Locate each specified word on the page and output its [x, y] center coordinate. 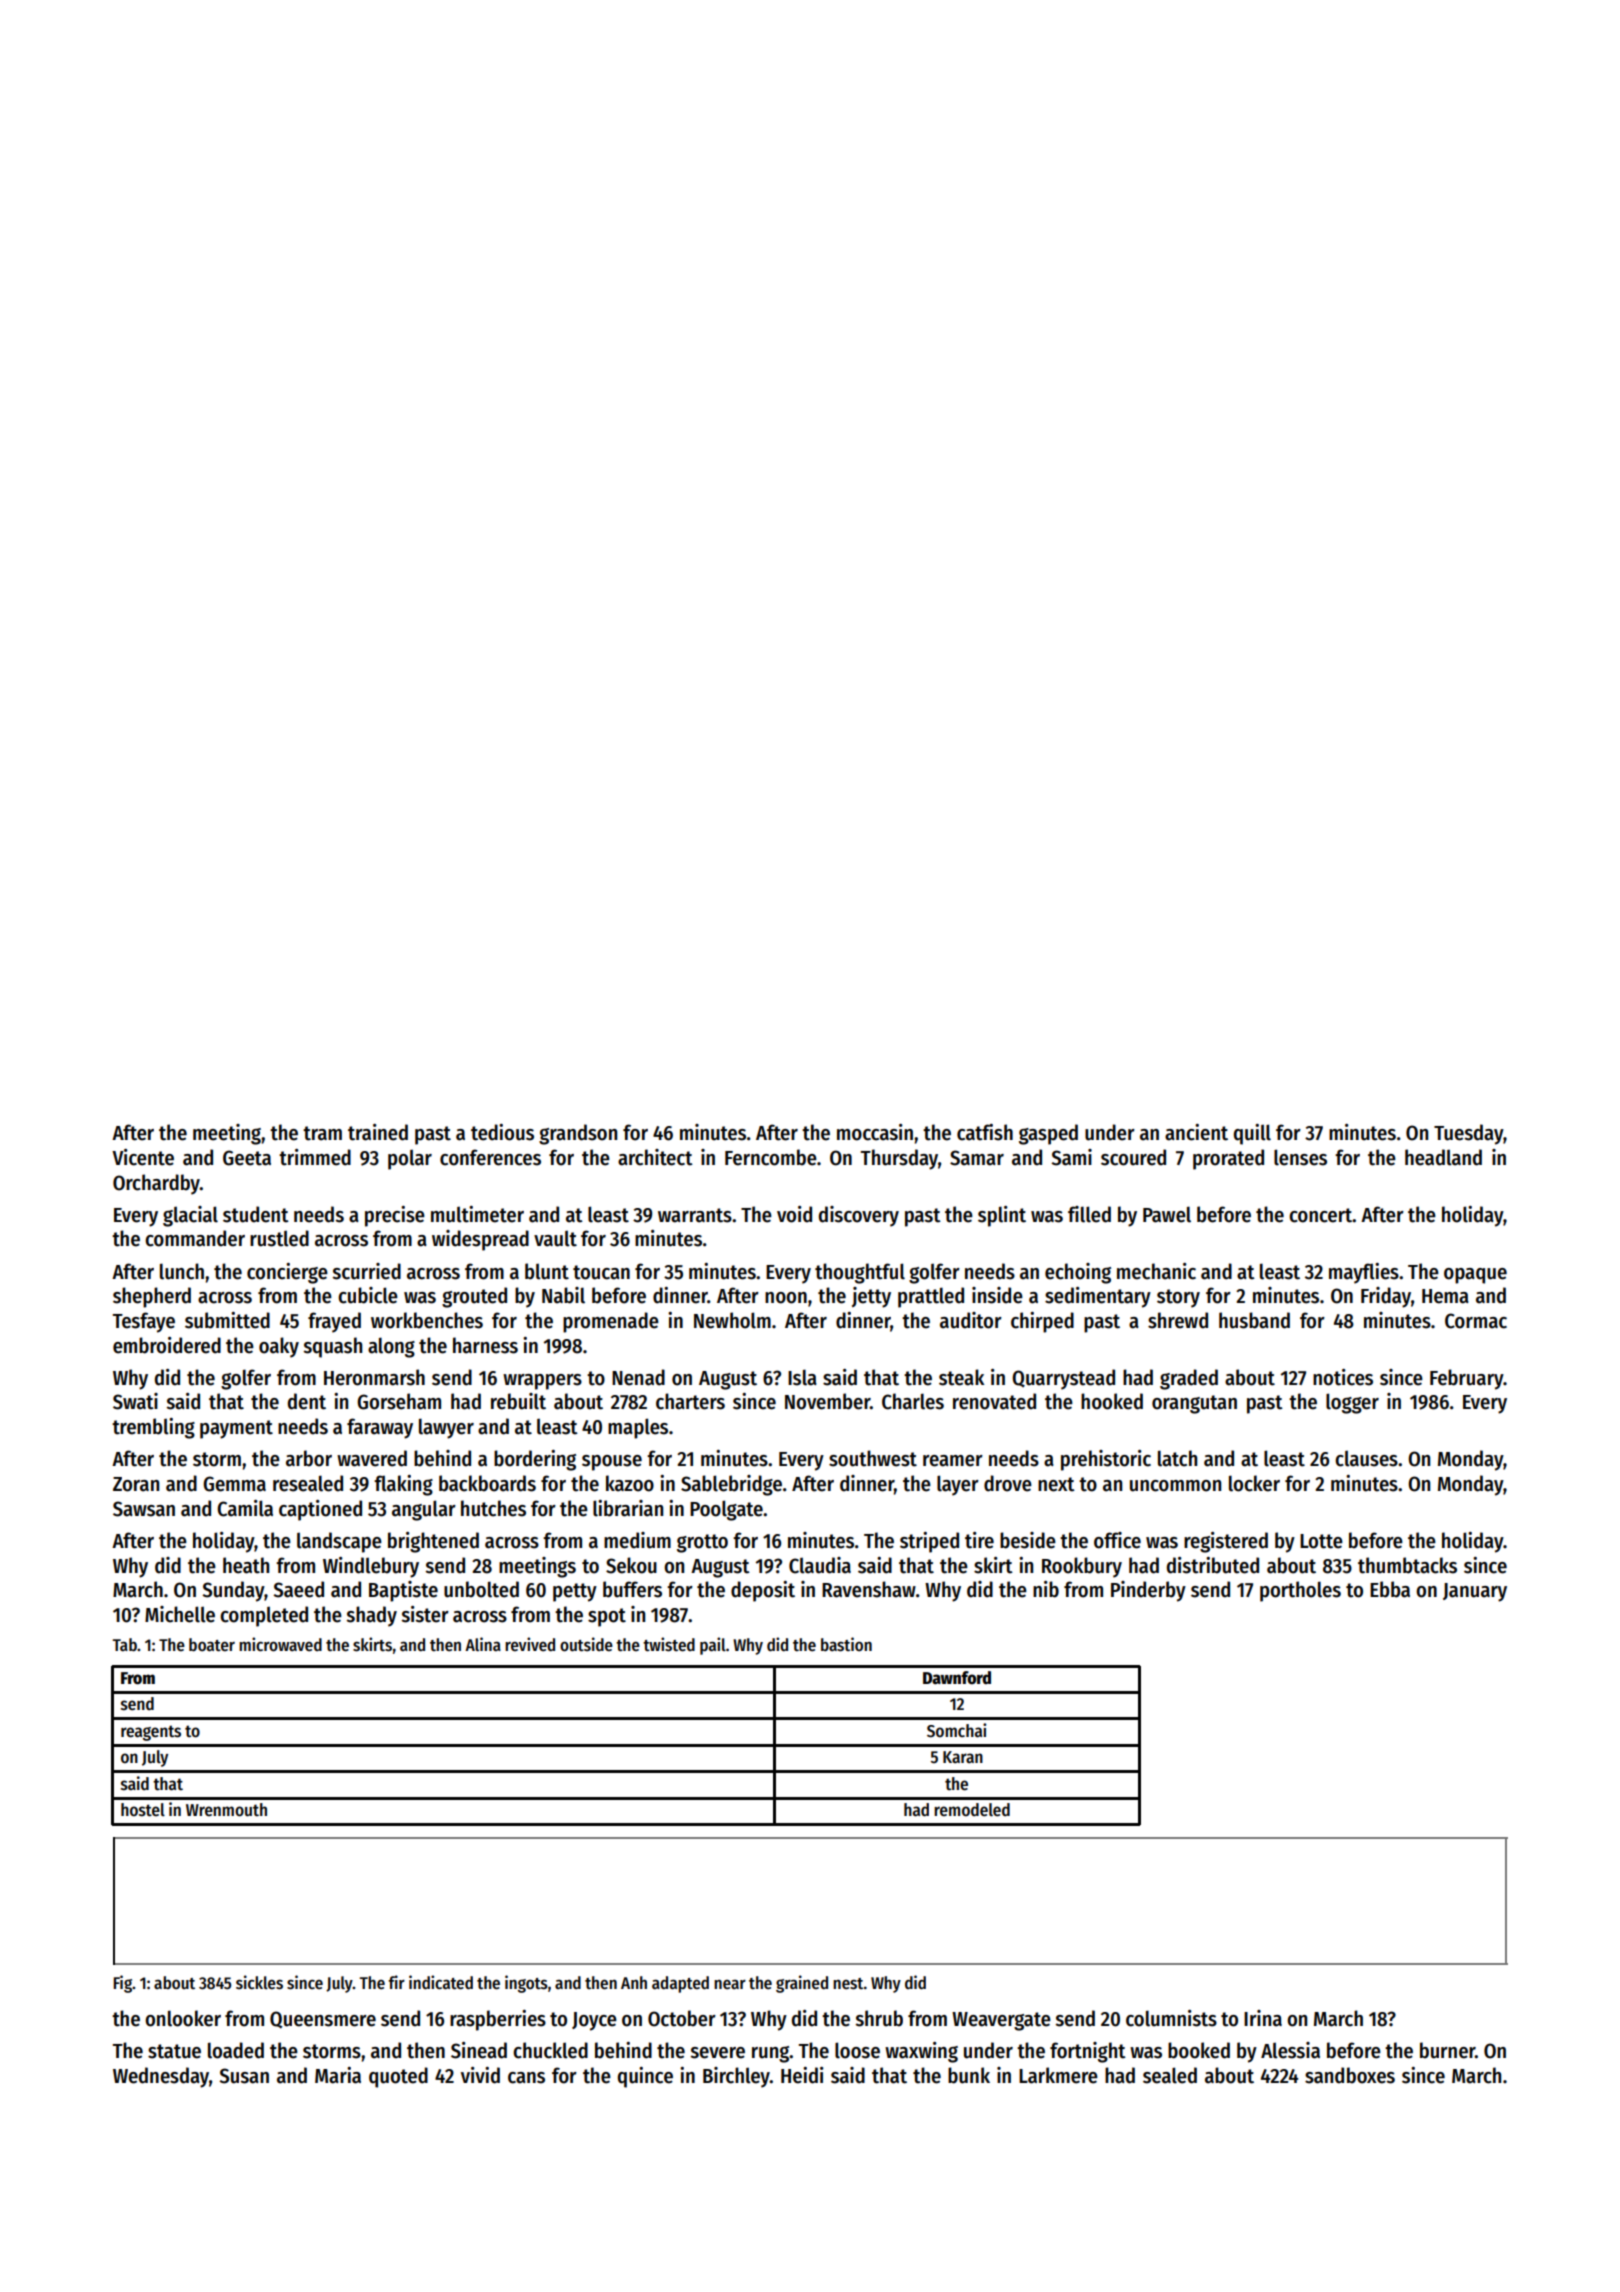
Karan [963, 1757]
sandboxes [1350, 2075]
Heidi [802, 2075]
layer [958, 1485]
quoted [398, 2077]
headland [1443, 1157]
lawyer [446, 1428]
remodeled [972, 1810]
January [1475, 1592]
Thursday [899, 1159]
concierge [287, 1273]
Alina [483, 1644]
